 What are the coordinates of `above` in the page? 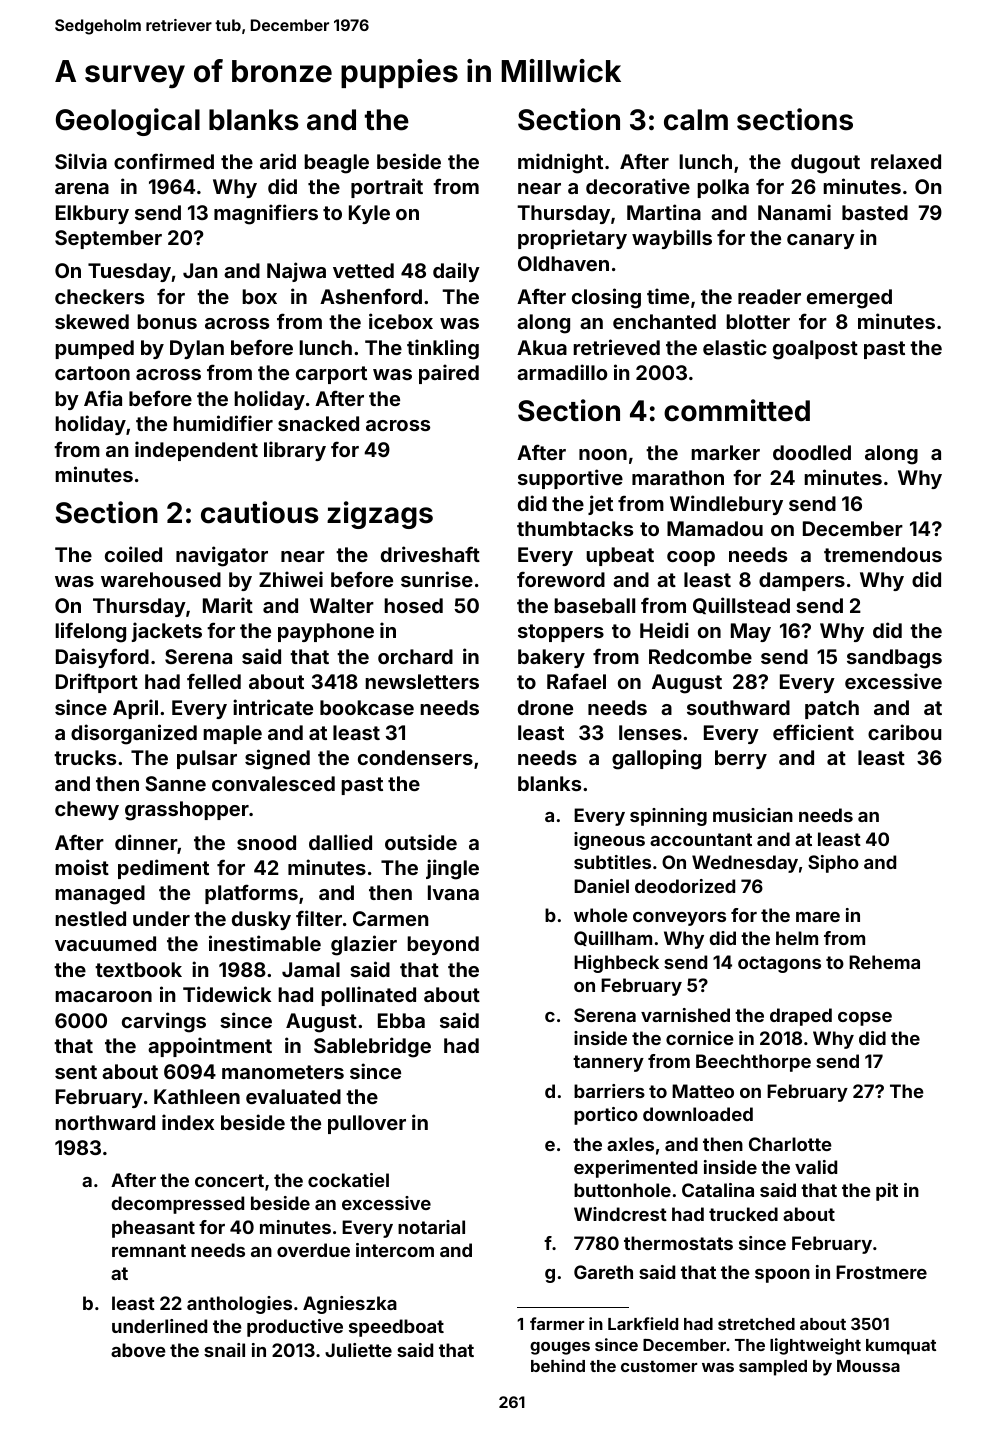 It's located at (138, 1350).
